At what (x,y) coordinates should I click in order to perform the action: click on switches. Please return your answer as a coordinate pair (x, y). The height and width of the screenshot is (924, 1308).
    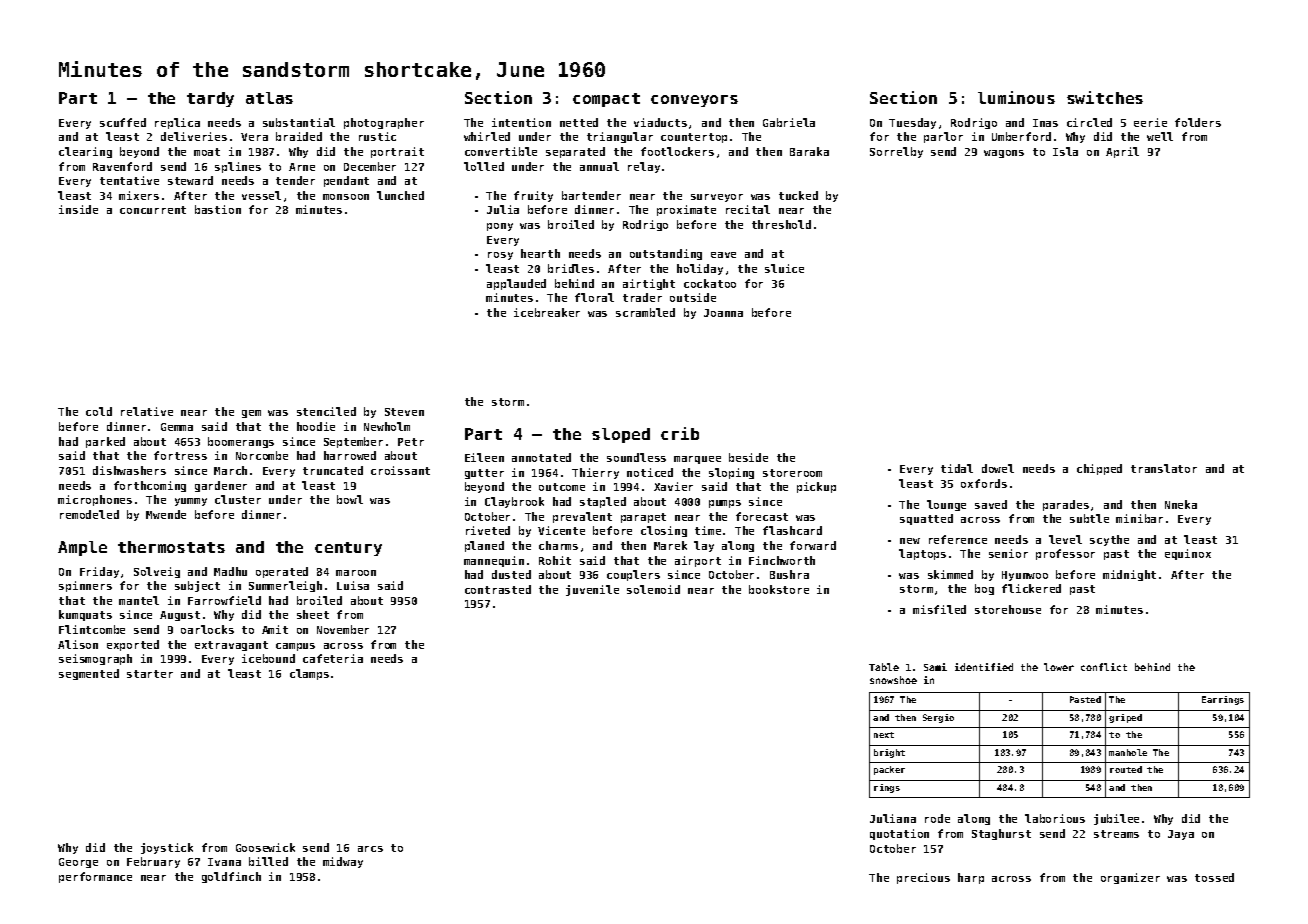
    Looking at the image, I should click on (1105, 97).
